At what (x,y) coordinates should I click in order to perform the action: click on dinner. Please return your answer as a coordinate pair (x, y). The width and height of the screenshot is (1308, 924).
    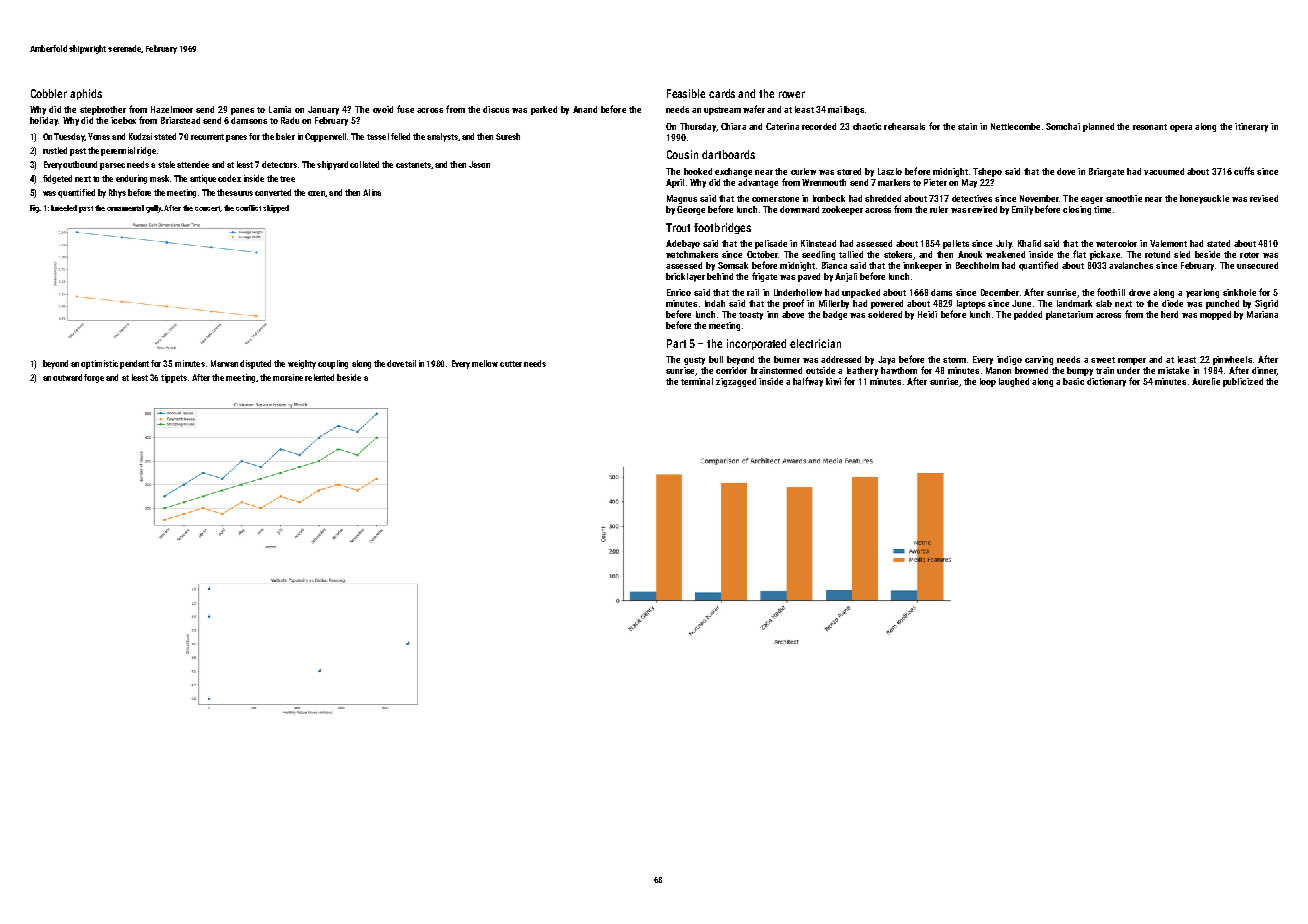
    Looking at the image, I should click on (1264, 370).
